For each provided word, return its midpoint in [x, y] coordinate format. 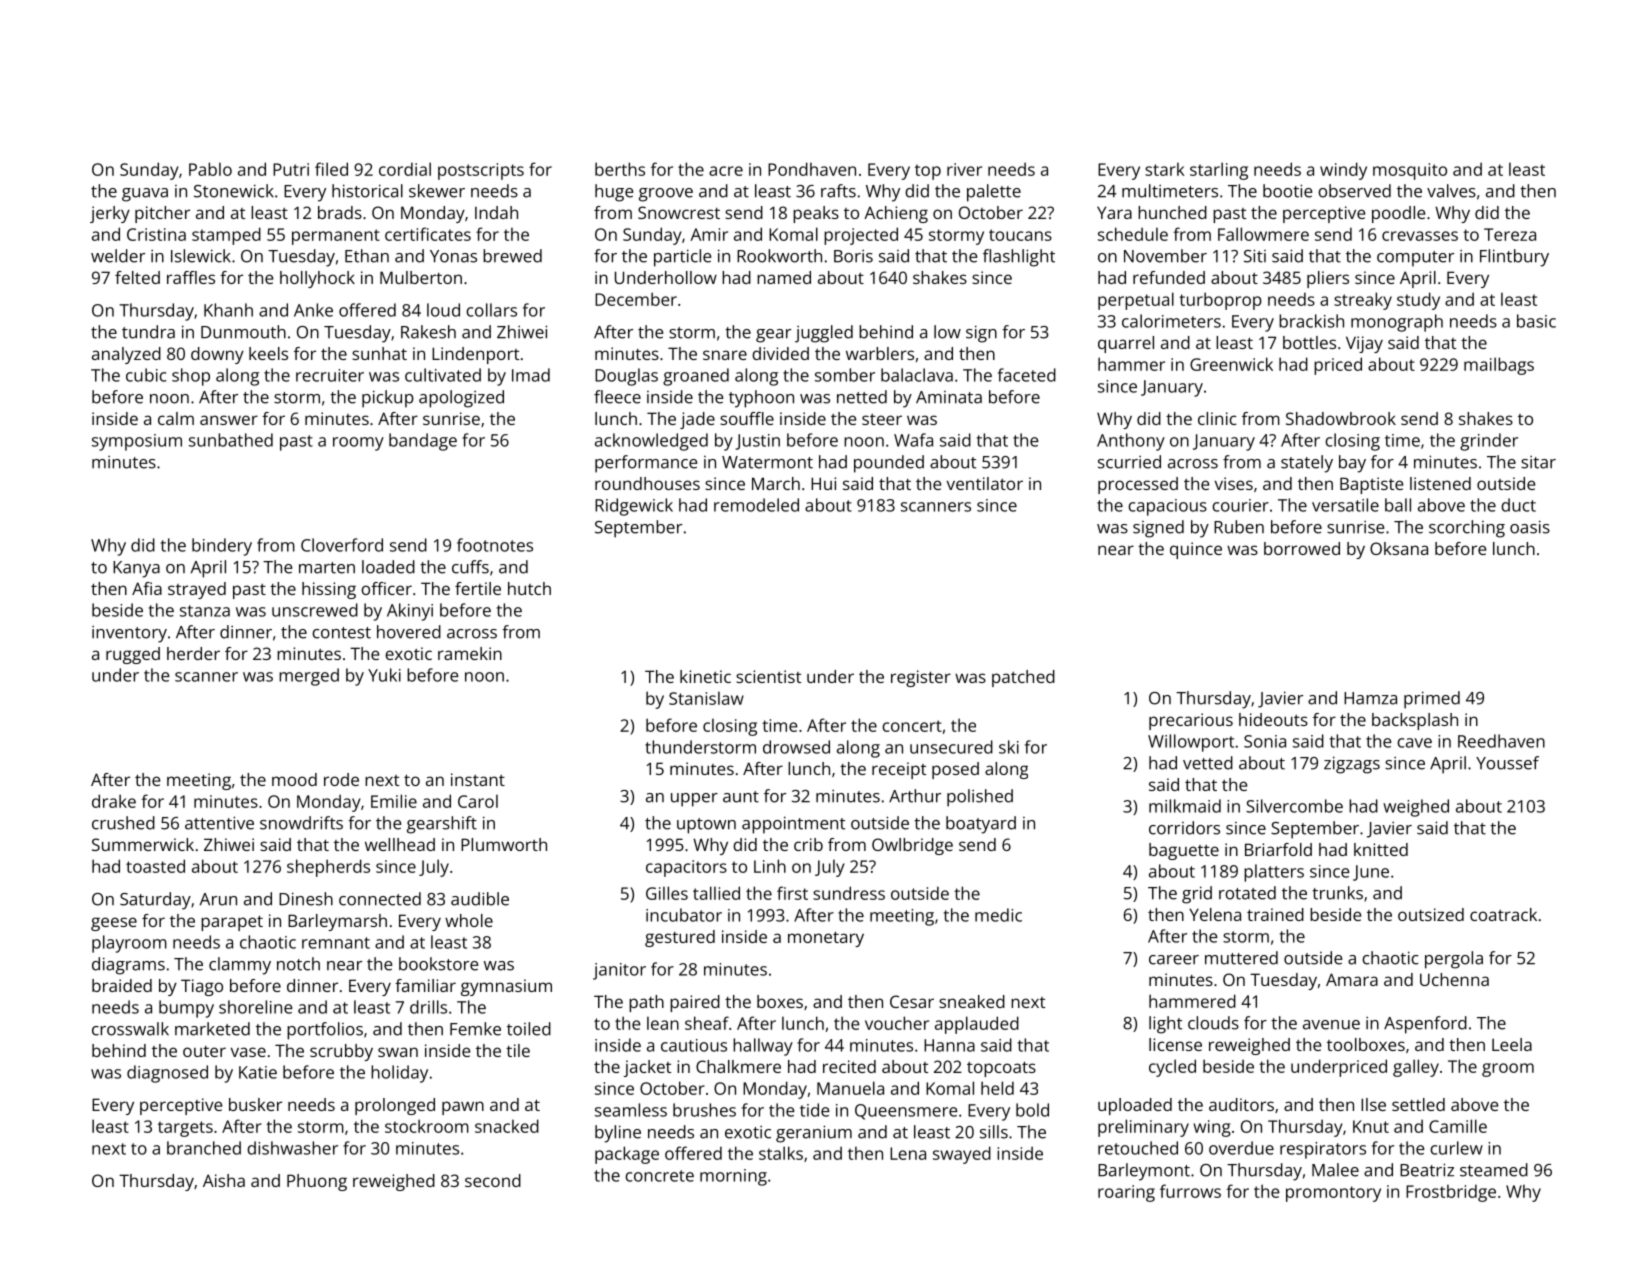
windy [1343, 171]
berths [620, 169]
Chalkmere [738, 1066]
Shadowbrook [1341, 418]
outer [204, 1051]
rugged [133, 655]
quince [1196, 550]
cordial [405, 169]
